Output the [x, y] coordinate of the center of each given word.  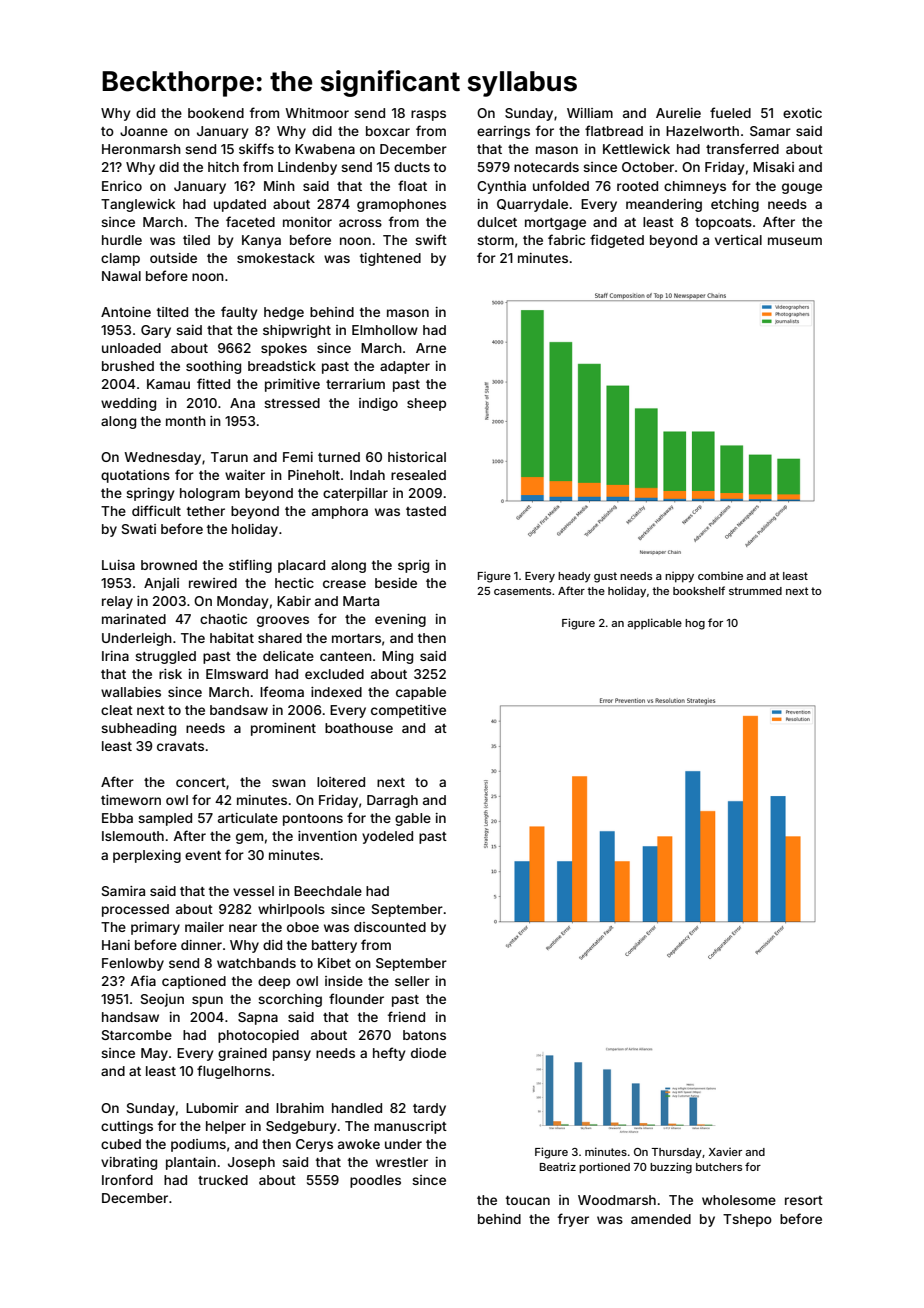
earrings [503, 132]
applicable [654, 623]
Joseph [251, 1163]
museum [795, 241]
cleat [117, 710]
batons [424, 1035]
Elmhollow [385, 330]
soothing [213, 367]
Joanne [144, 131]
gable [413, 819]
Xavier [725, 1151]
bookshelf [699, 590]
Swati [139, 529]
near [243, 928]
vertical [738, 240]
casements [522, 591]
